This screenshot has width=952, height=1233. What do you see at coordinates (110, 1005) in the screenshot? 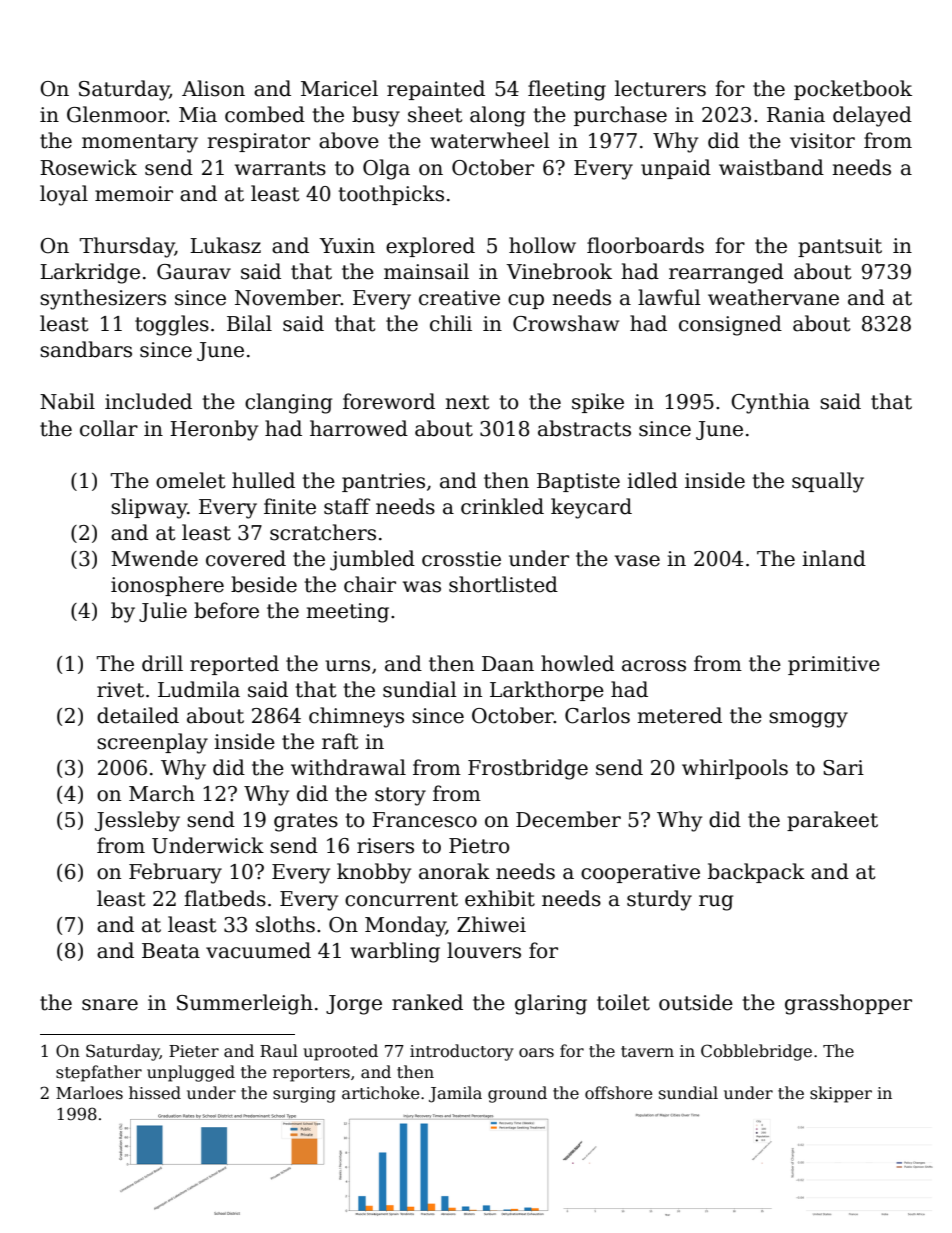
I see `snare` at bounding box center [110, 1005].
